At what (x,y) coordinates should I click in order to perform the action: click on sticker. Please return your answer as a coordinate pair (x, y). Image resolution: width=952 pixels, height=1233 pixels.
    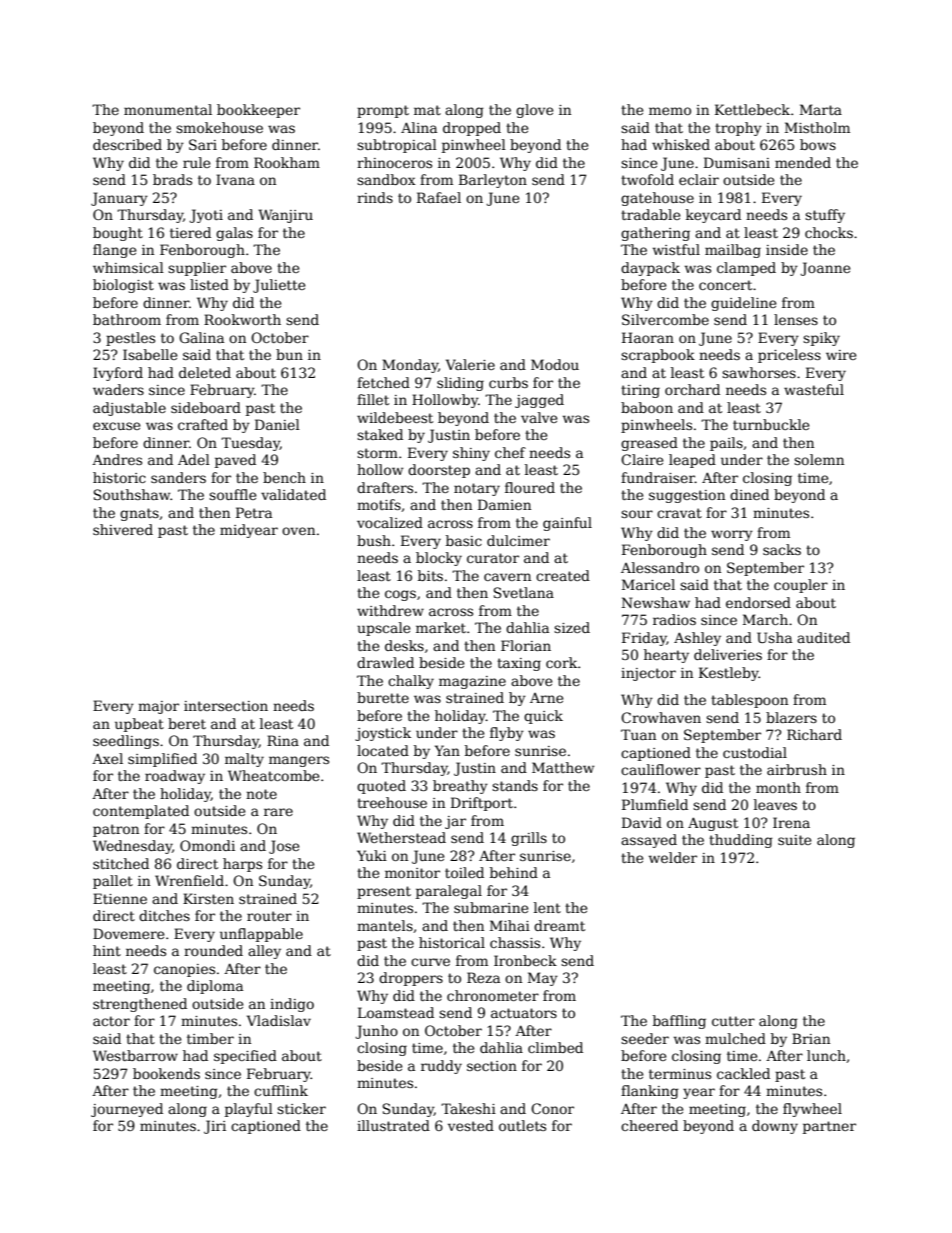
    Looking at the image, I should click on (301, 1108).
